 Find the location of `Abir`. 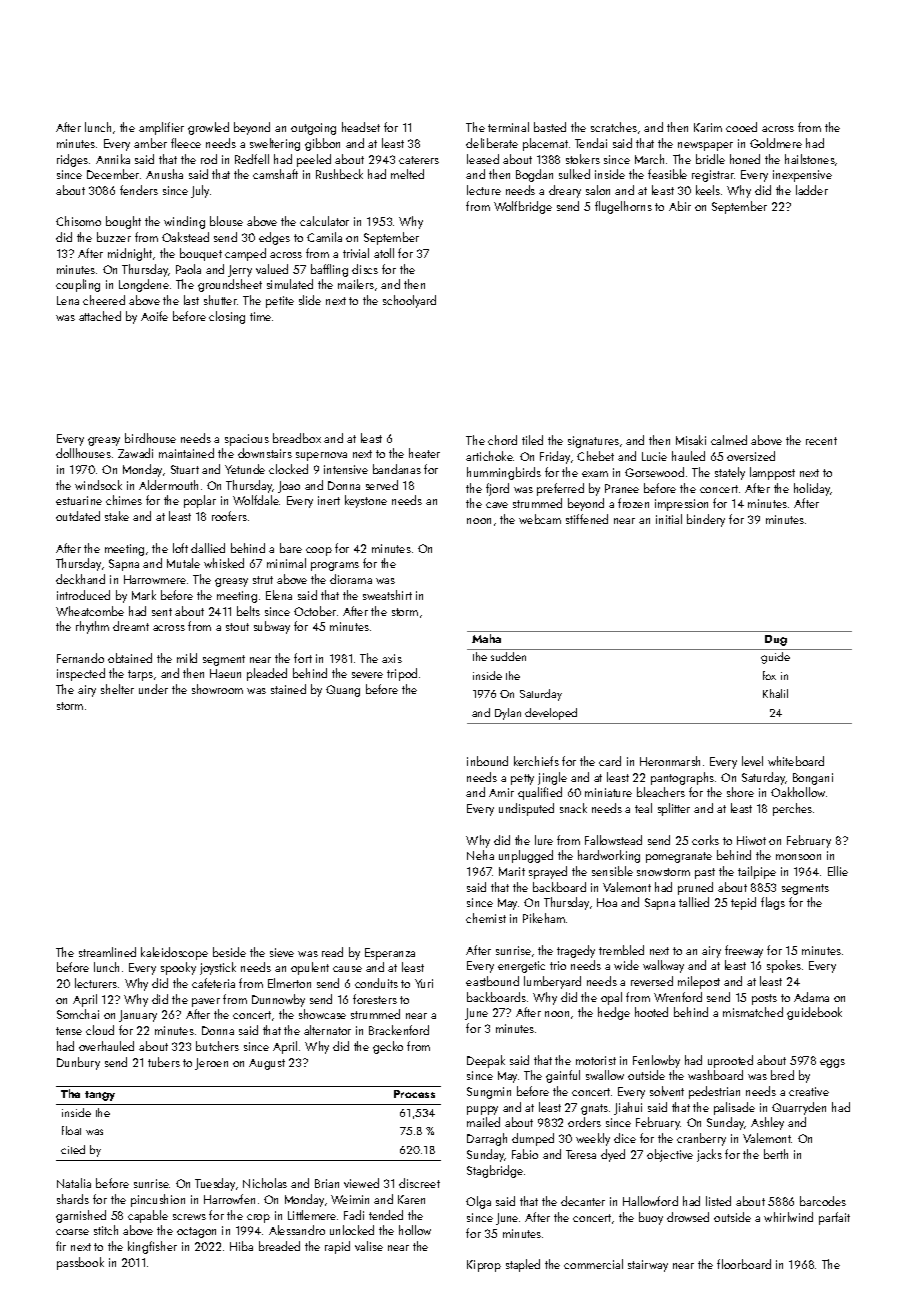

Abir is located at coordinates (680, 206).
